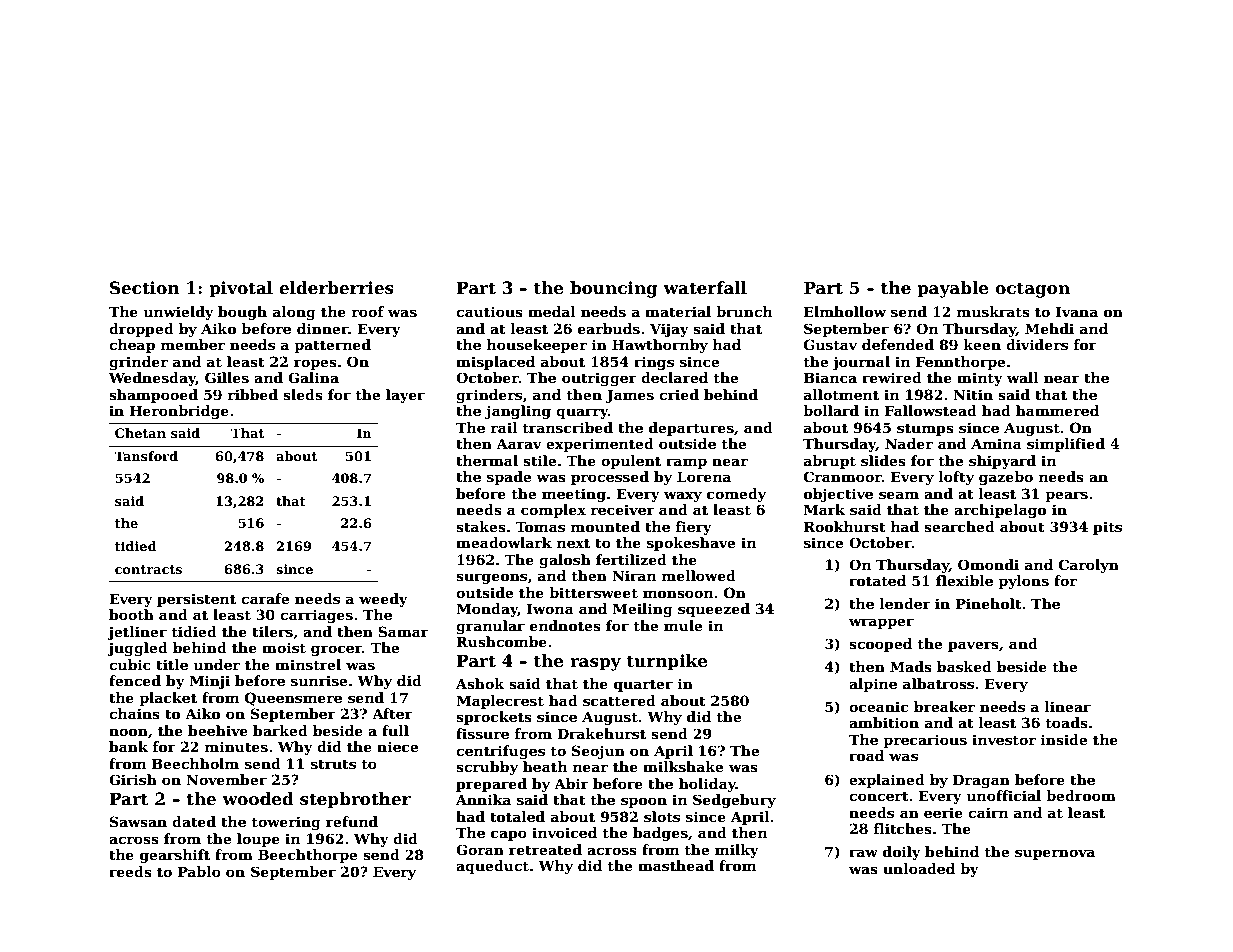  What do you see at coordinates (953, 289) in the screenshot?
I see `payable` at bounding box center [953, 289].
